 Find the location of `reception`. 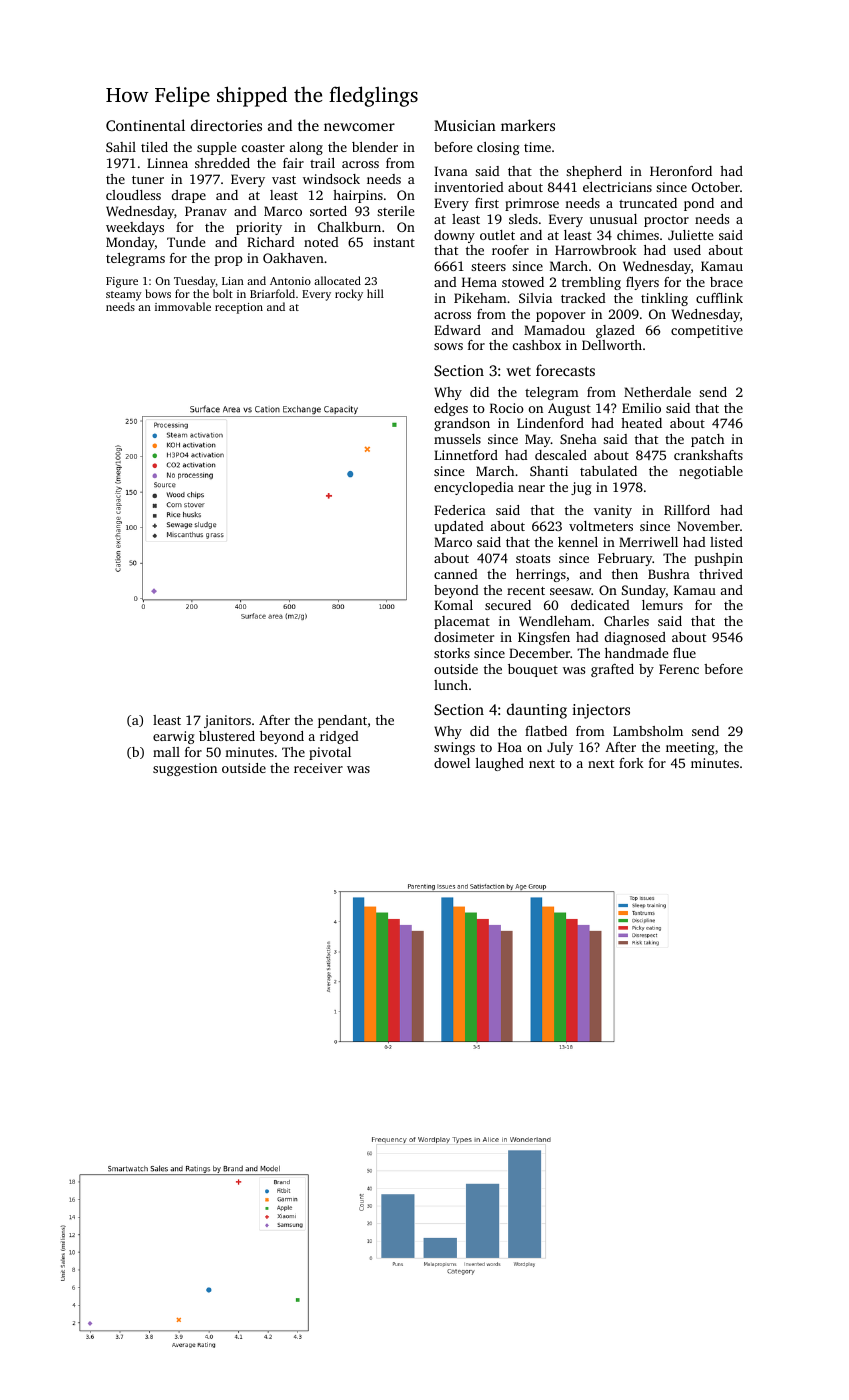

reception is located at coordinates (239, 308).
